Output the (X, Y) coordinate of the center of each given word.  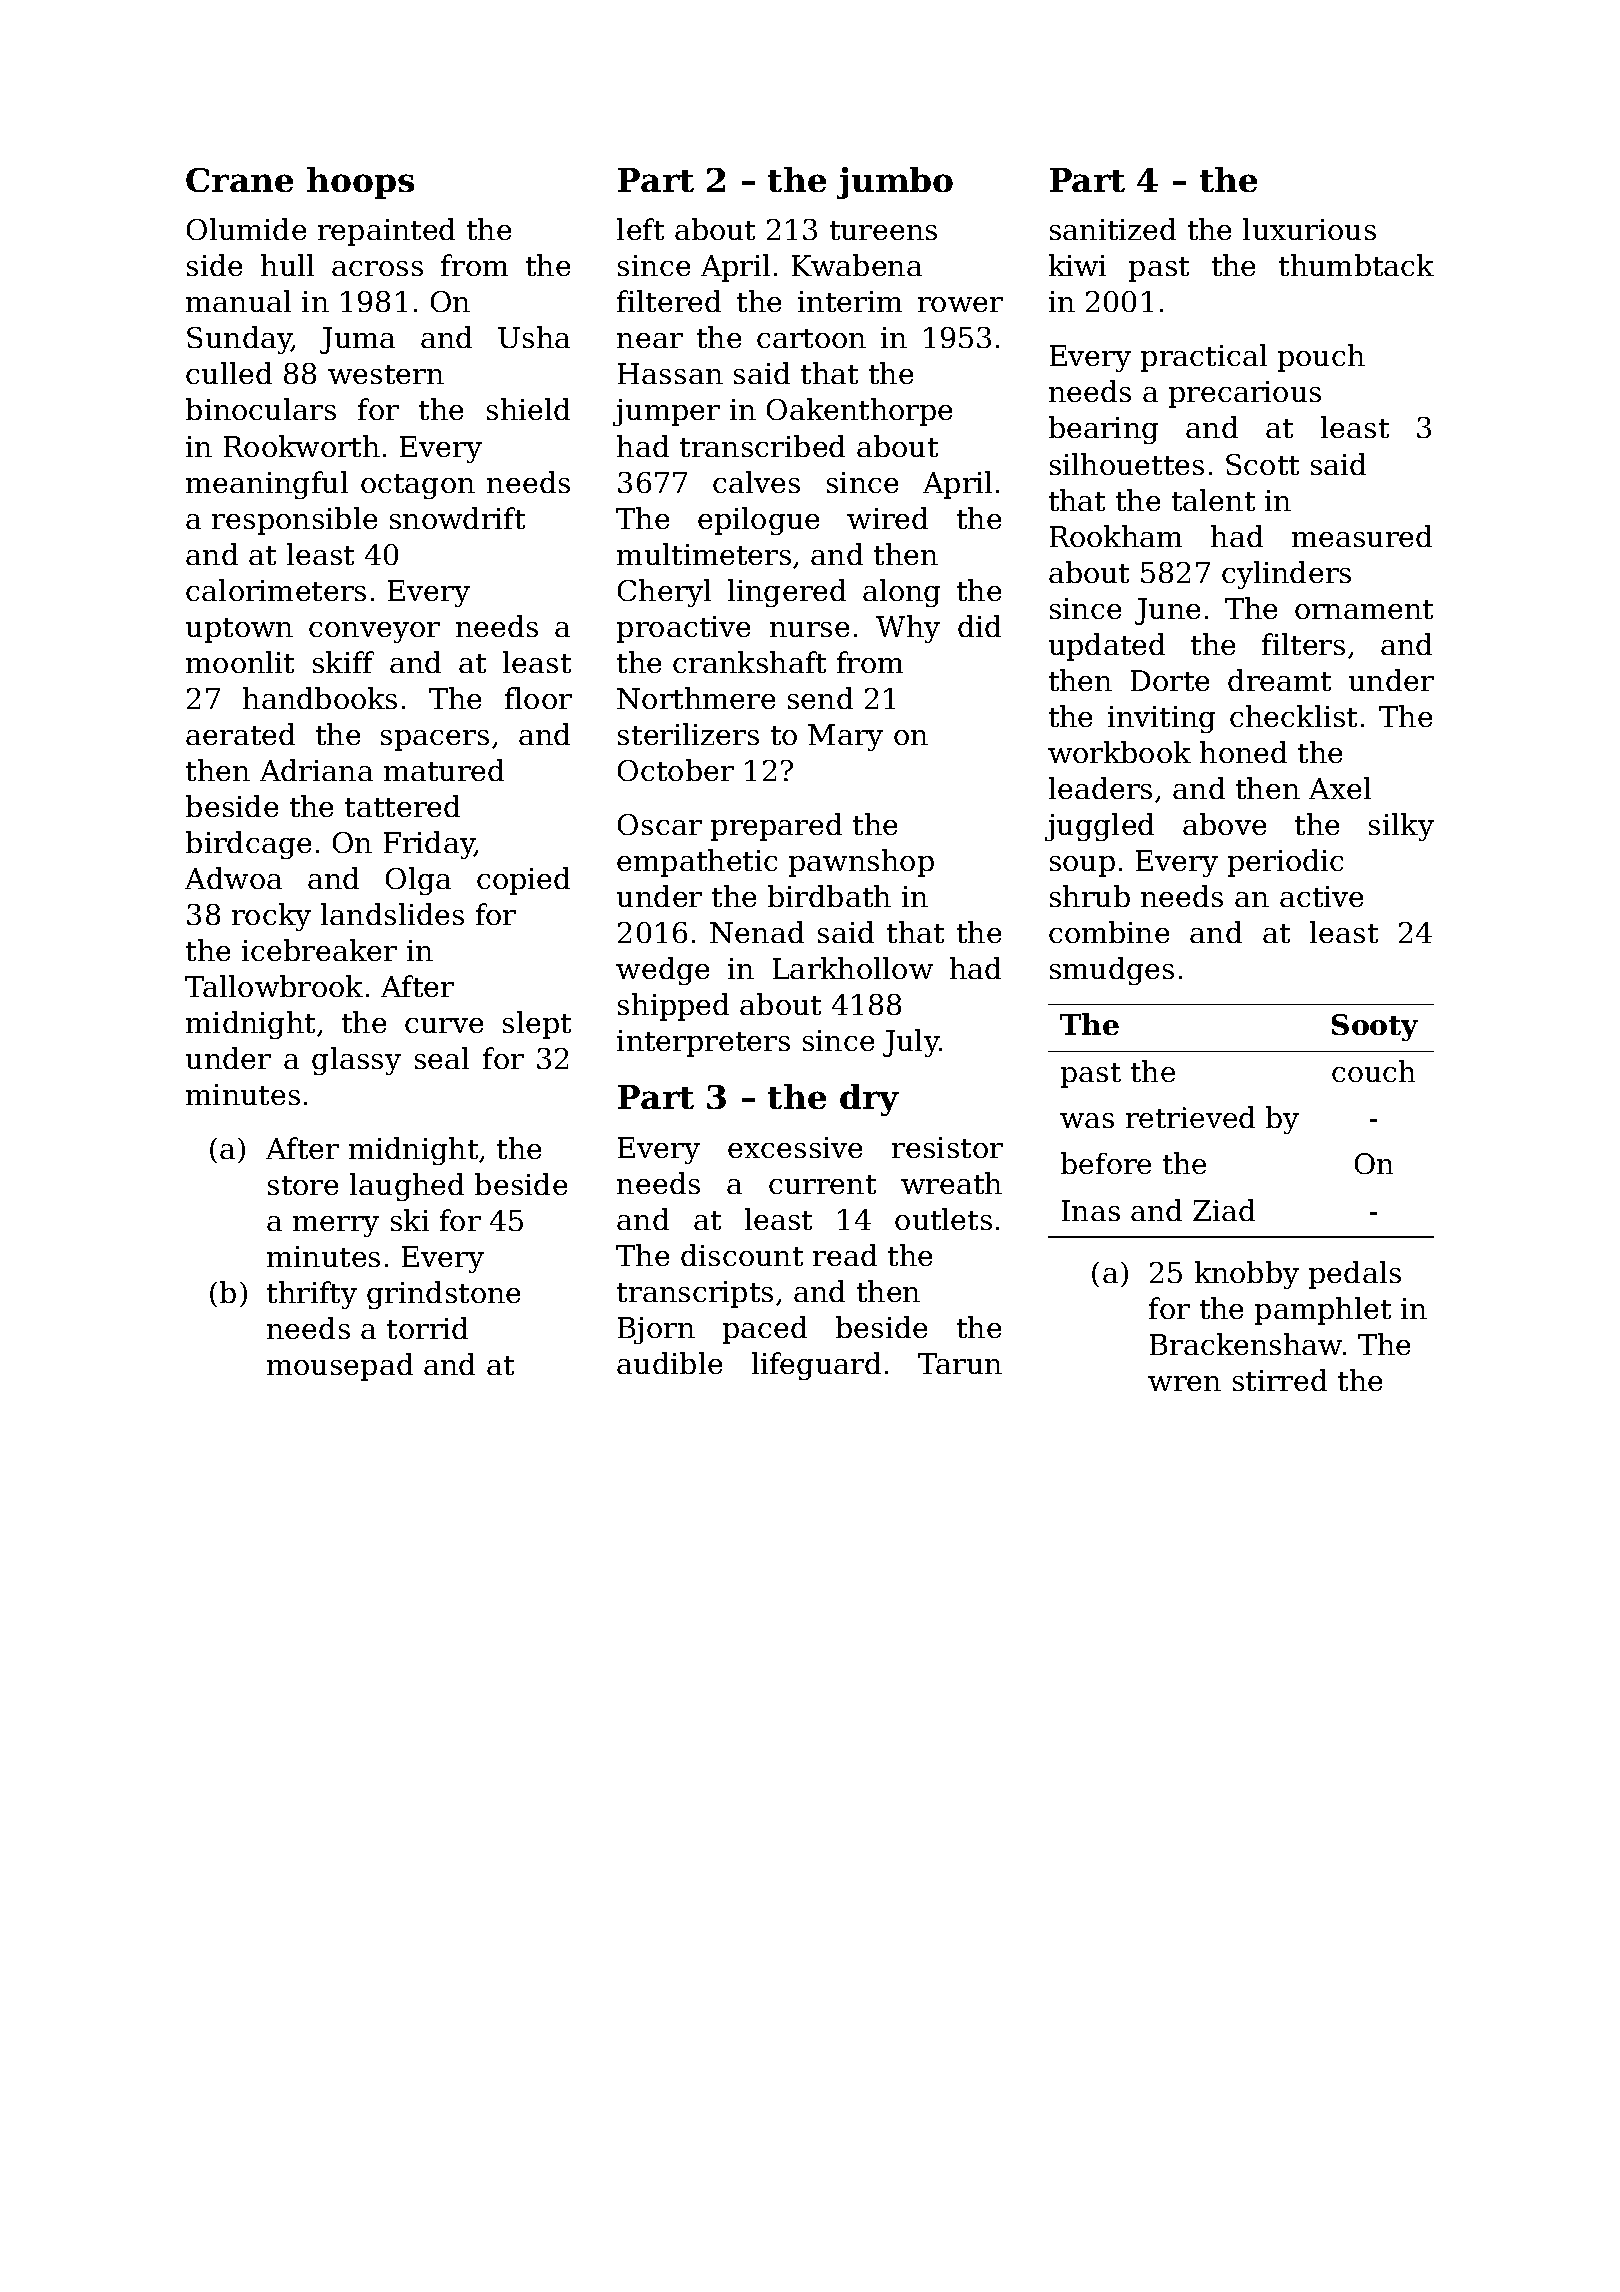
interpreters (703, 1043)
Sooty (1375, 1027)
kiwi (1077, 265)
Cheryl (664, 593)
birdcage (248, 845)
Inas (1091, 1210)
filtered (669, 301)
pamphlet (1323, 1311)
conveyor (374, 632)
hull (287, 265)
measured (1362, 536)
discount (742, 1255)
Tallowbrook (274, 986)
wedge (662, 971)
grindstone (443, 1295)
